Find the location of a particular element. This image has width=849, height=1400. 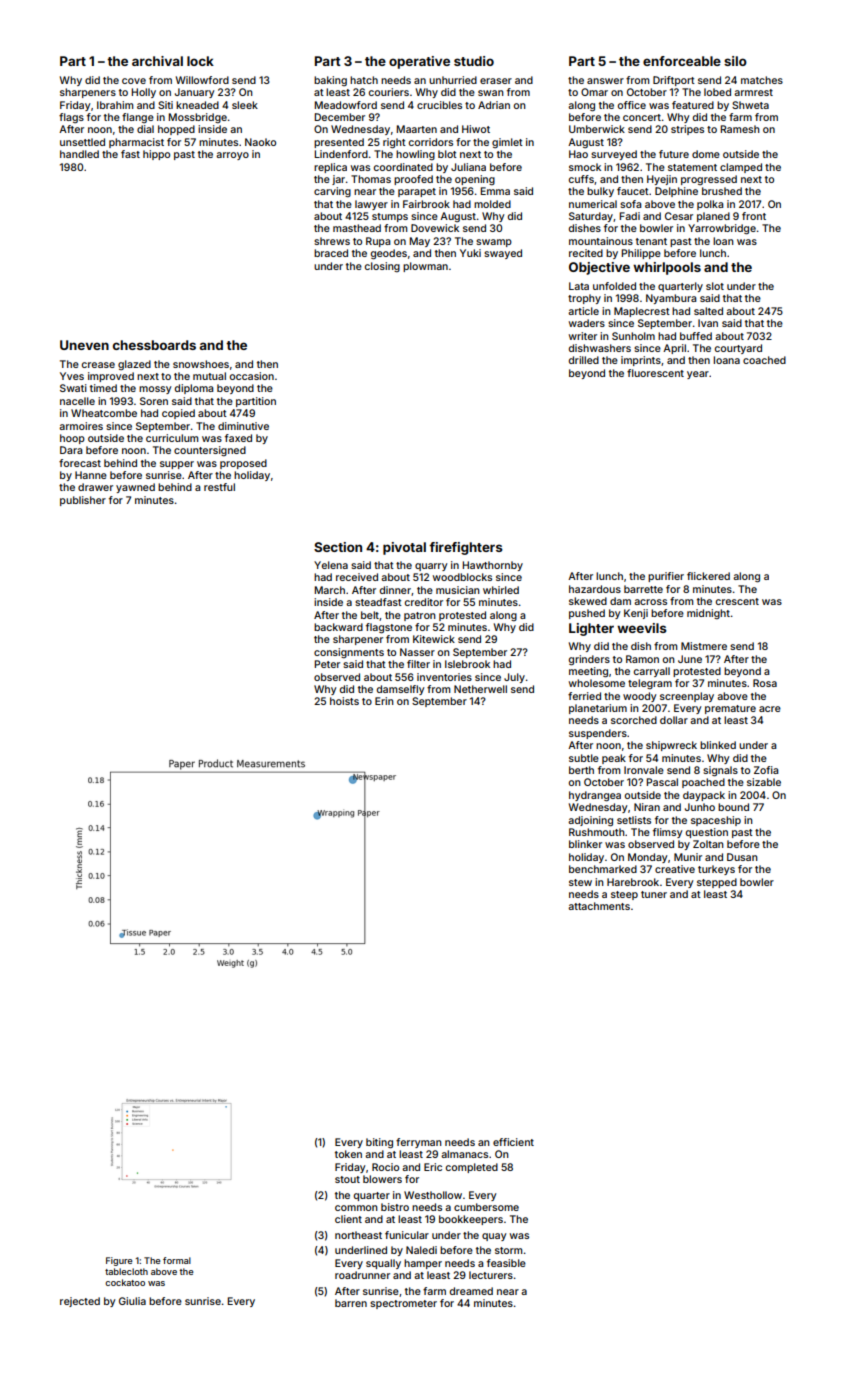

right is located at coordinates (394, 143).
